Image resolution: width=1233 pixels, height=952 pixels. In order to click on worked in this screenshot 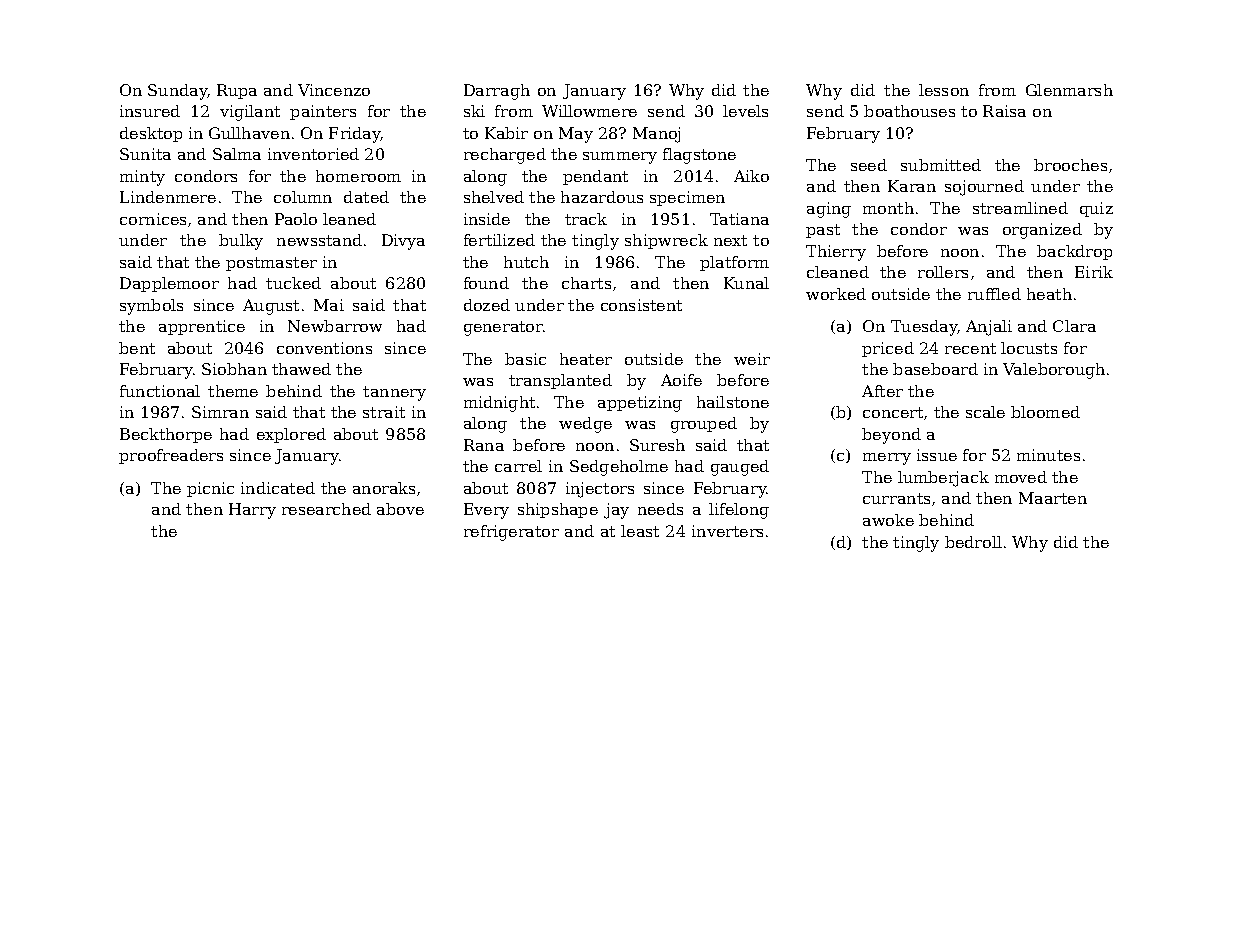, I will do `click(836, 294)`.
